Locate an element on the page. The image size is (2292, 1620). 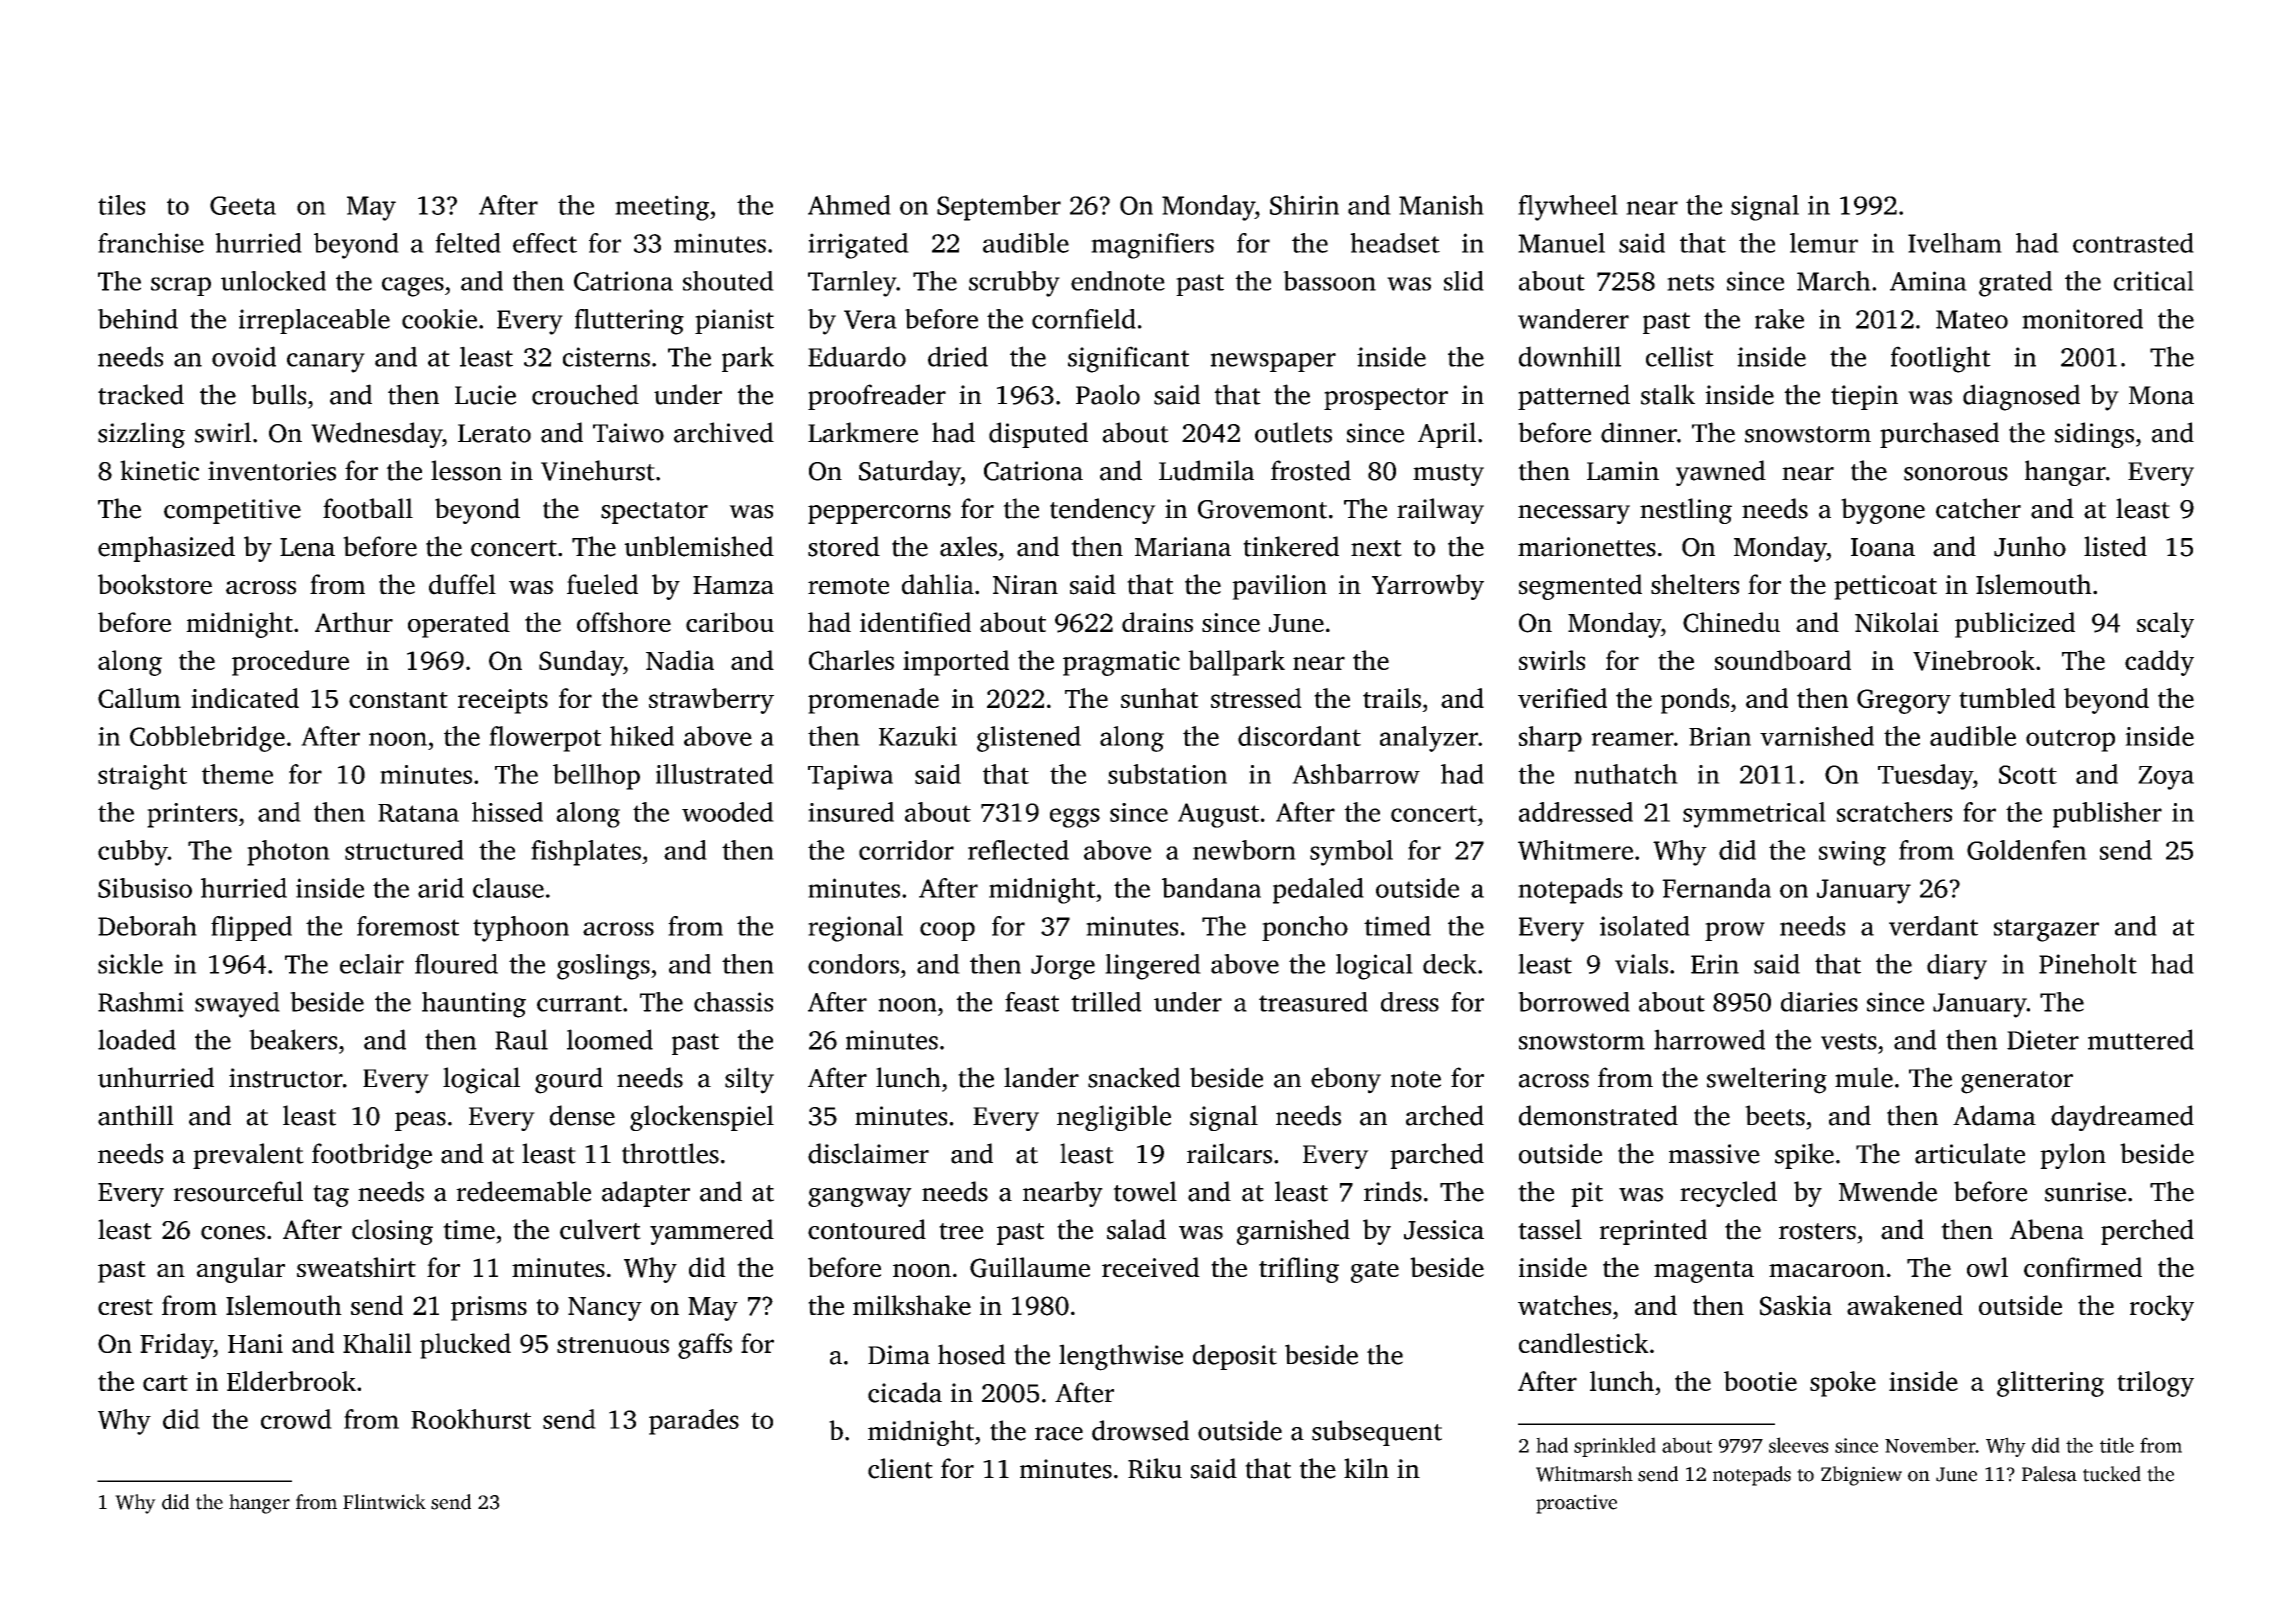
Callum is located at coordinates (139, 698).
